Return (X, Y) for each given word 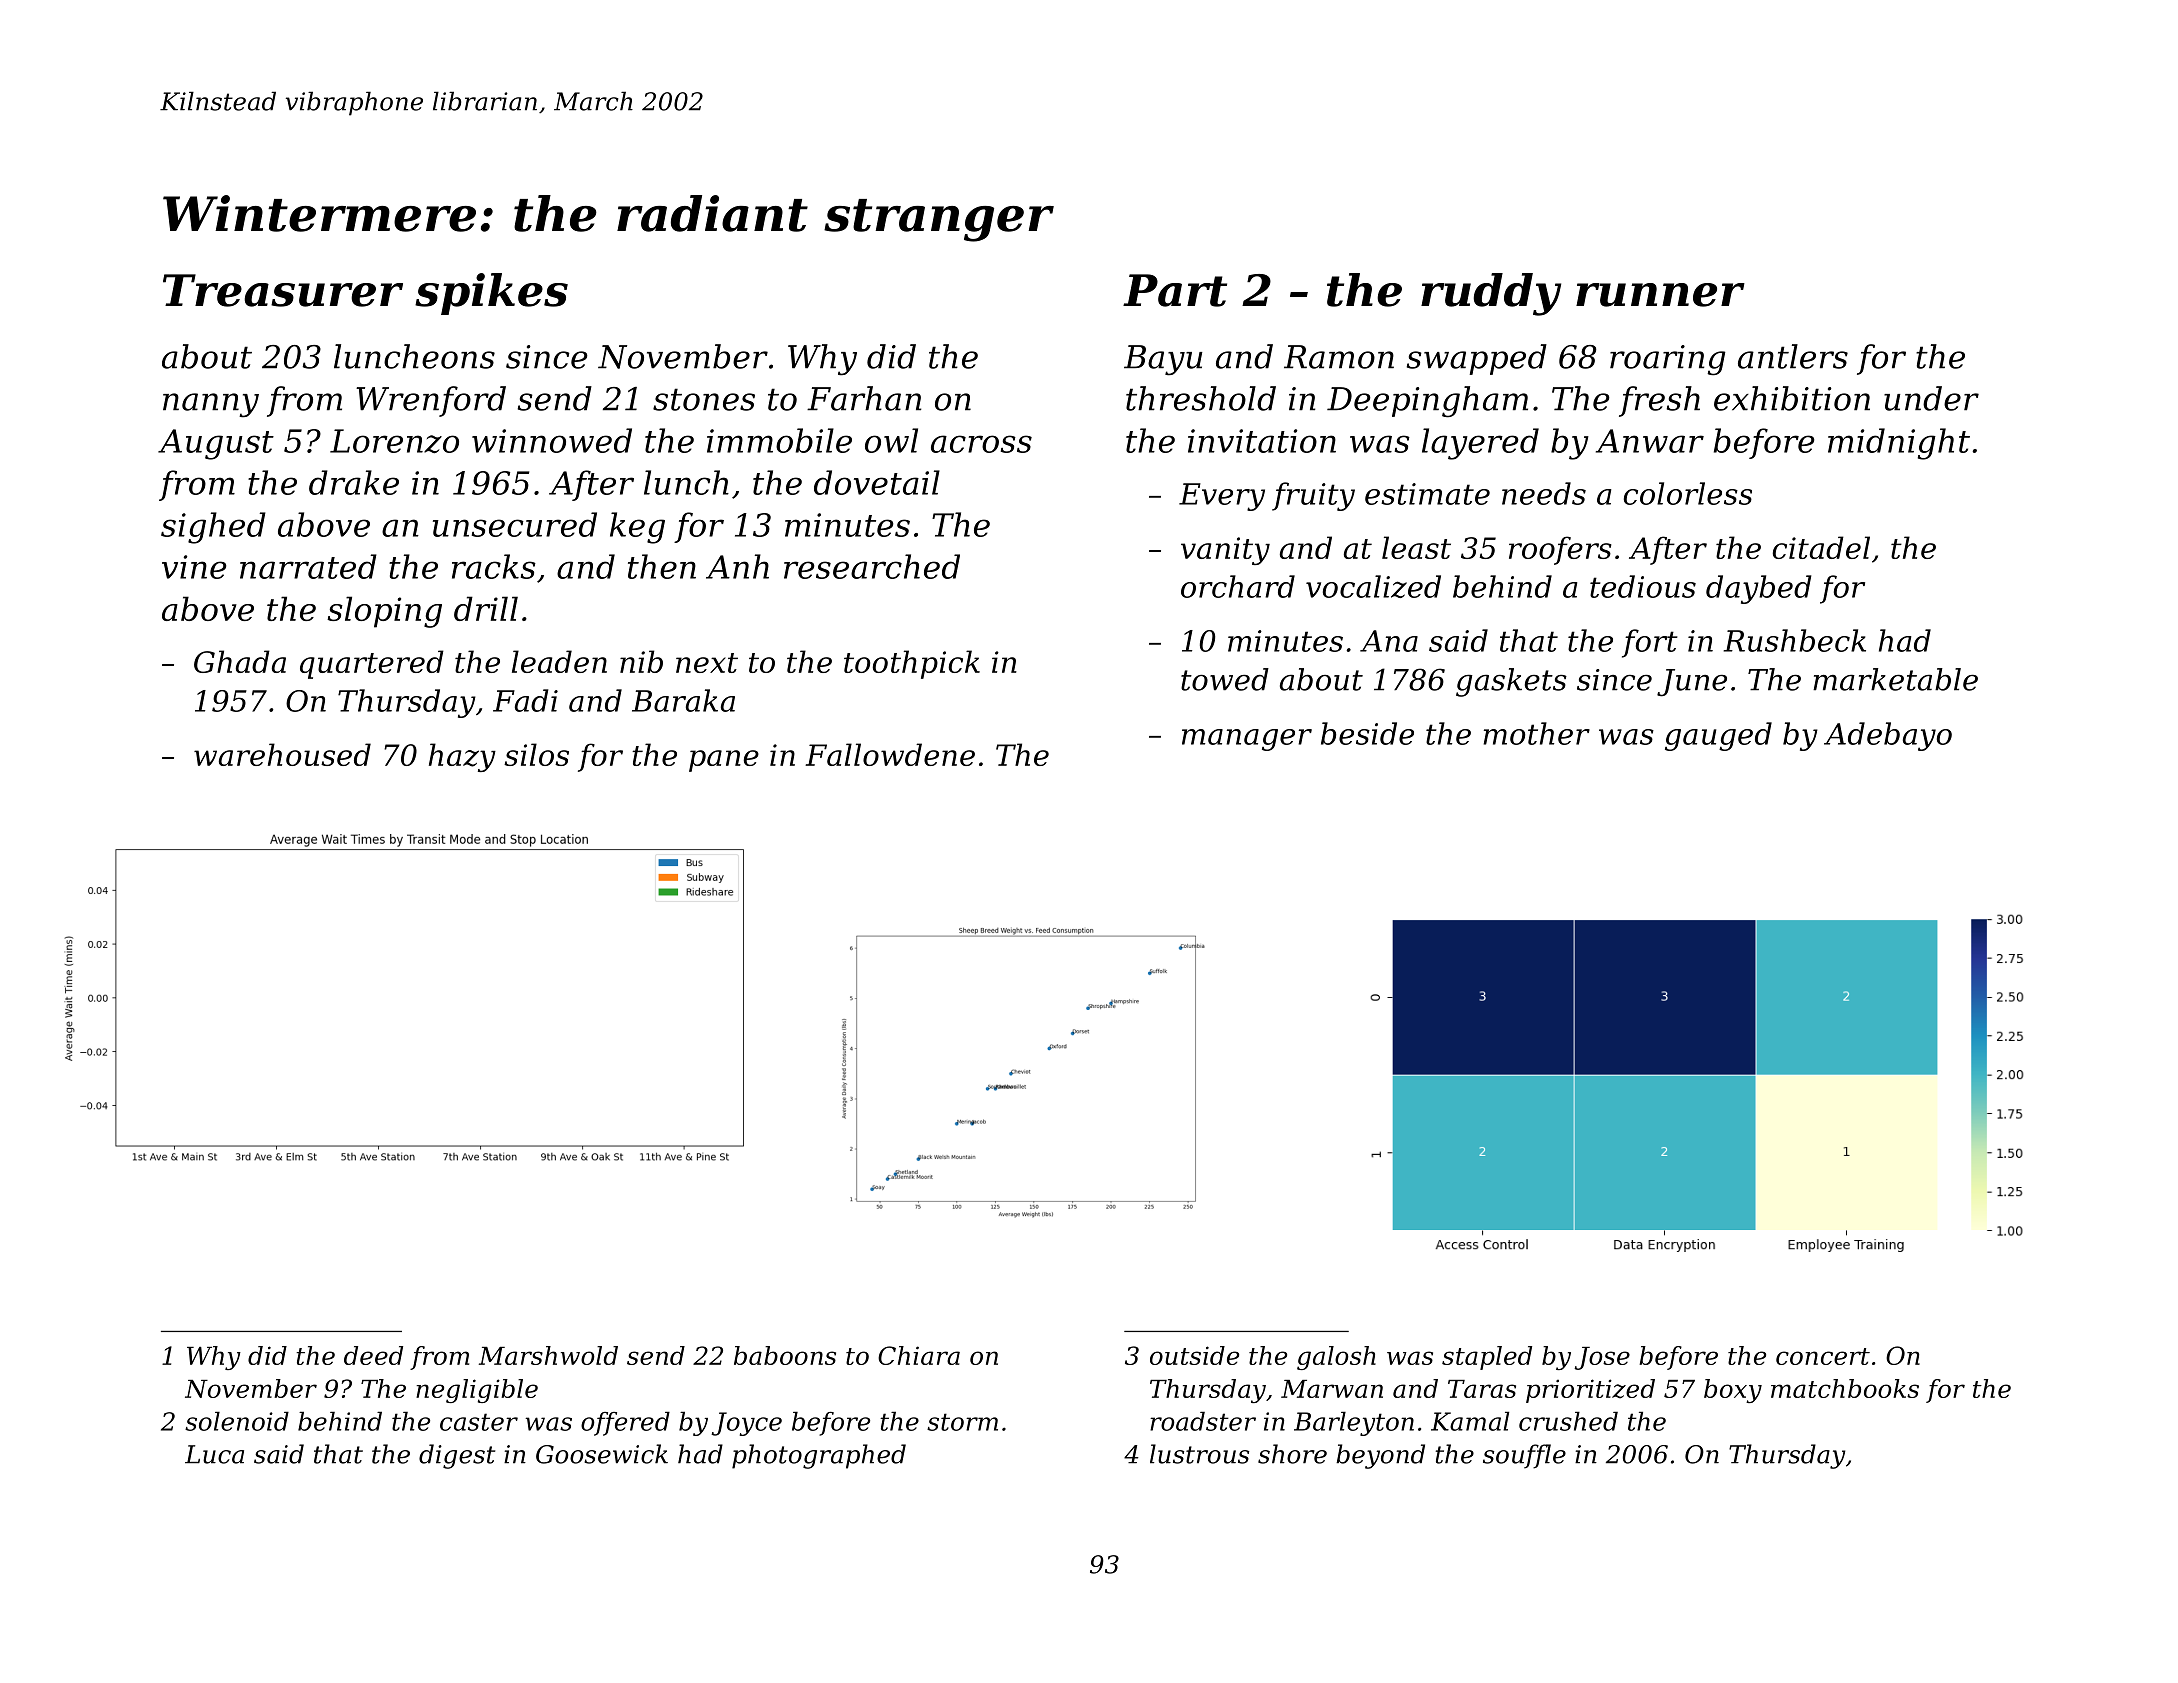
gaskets (1511, 682)
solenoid (237, 1421)
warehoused (282, 754)
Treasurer (283, 290)
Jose (1602, 1358)
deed (373, 1355)
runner (1660, 295)
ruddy (1491, 294)
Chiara (919, 1355)
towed (1225, 679)
